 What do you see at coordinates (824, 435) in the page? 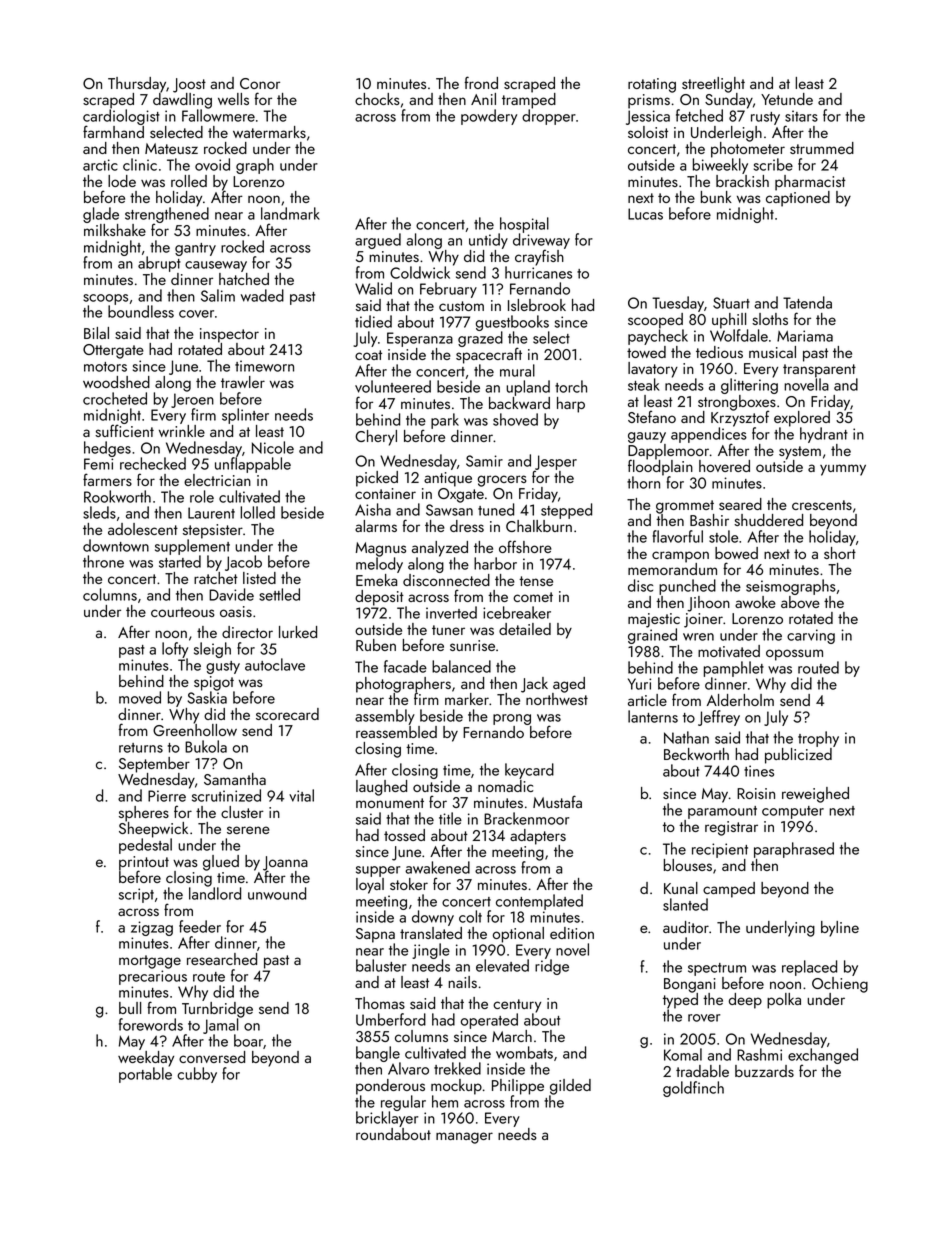
I see `hydrant` at bounding box center [824, 435].
